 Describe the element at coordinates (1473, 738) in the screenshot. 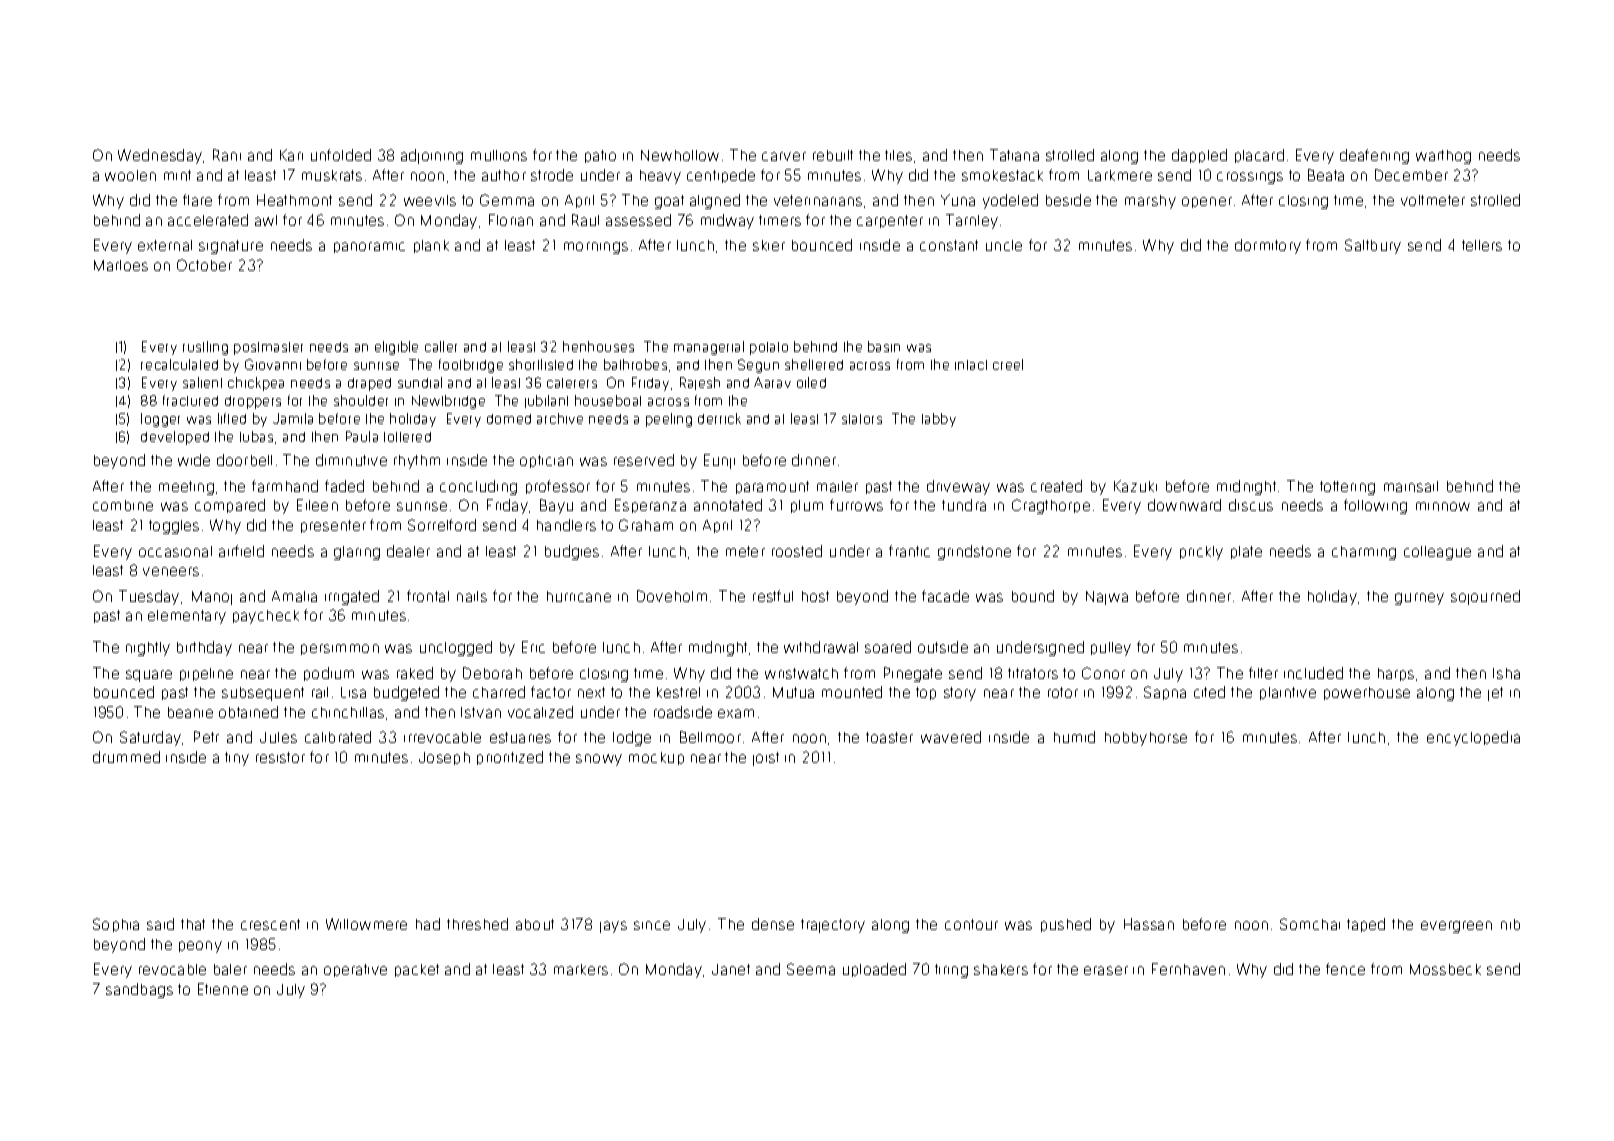

I see `encyclopedia` at that location.
